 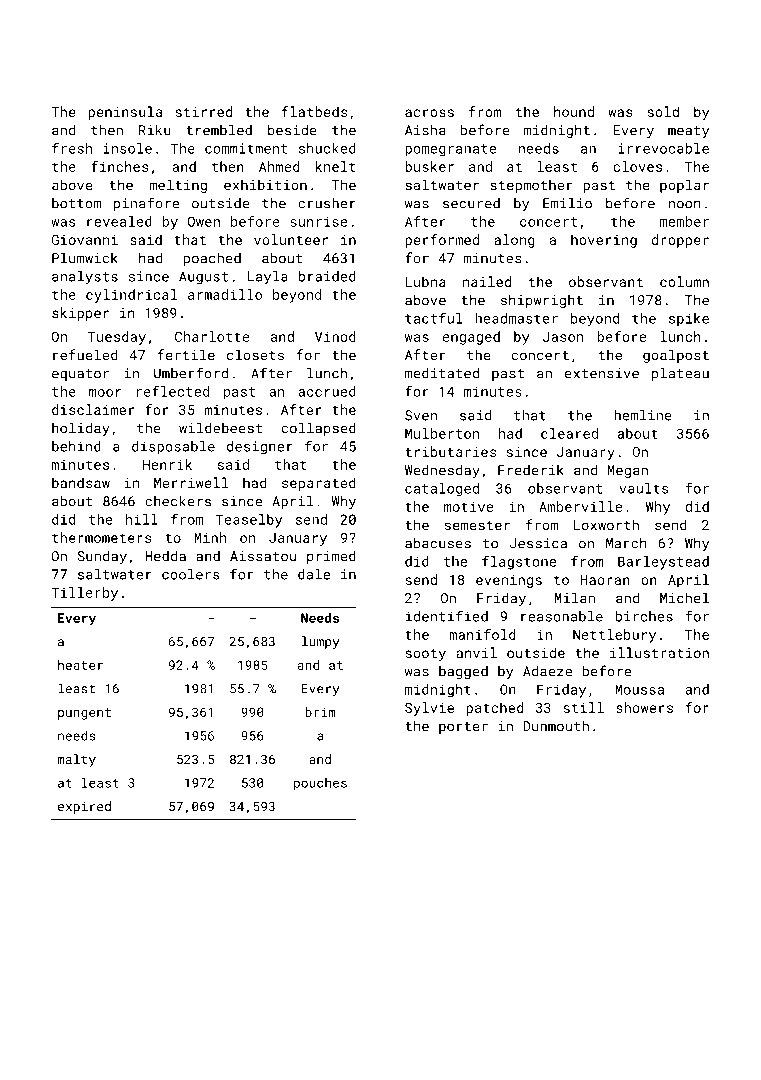 I want to click on cleared, so click(x=569, y=433).
